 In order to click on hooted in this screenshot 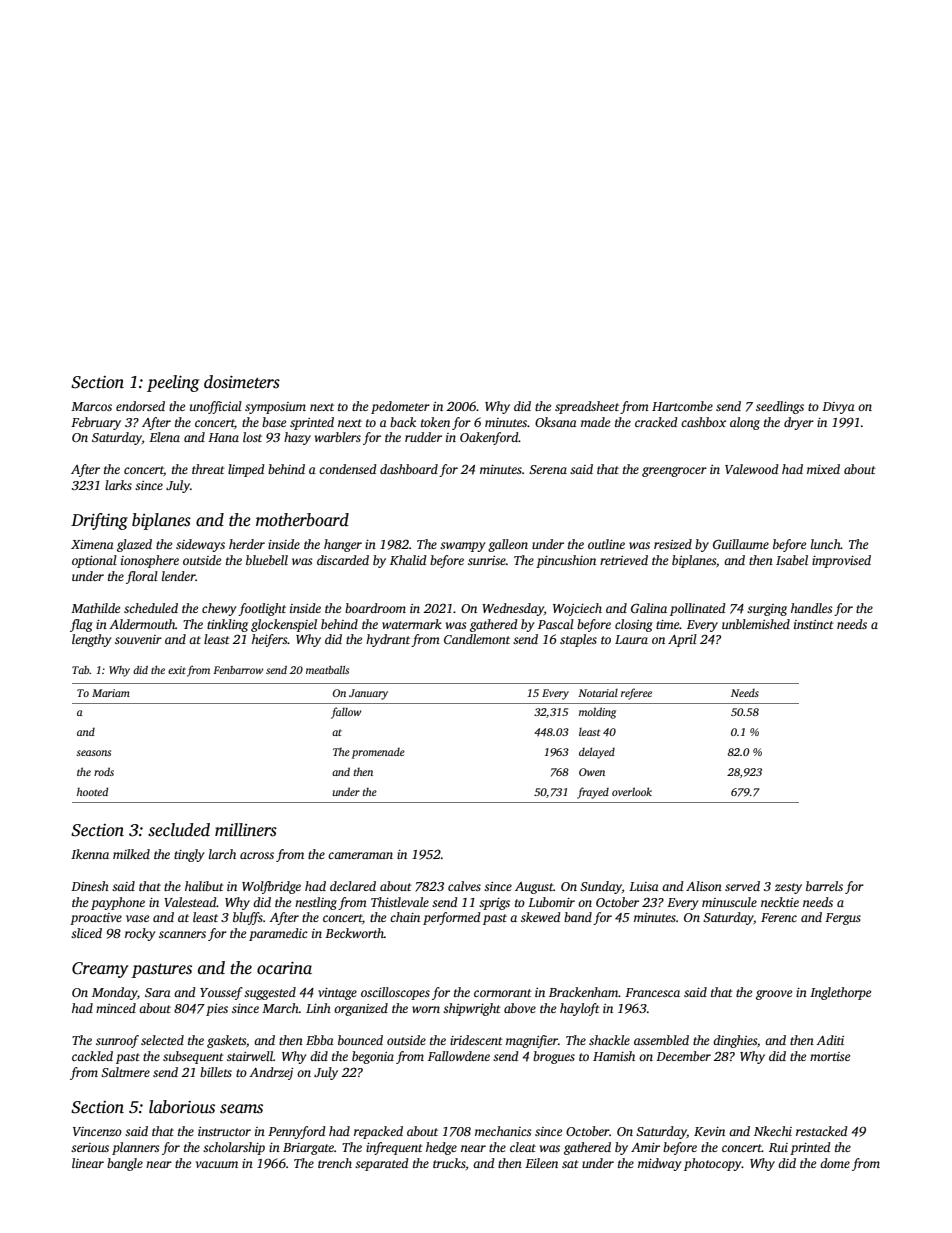, I will do `click(92, 791)`.
